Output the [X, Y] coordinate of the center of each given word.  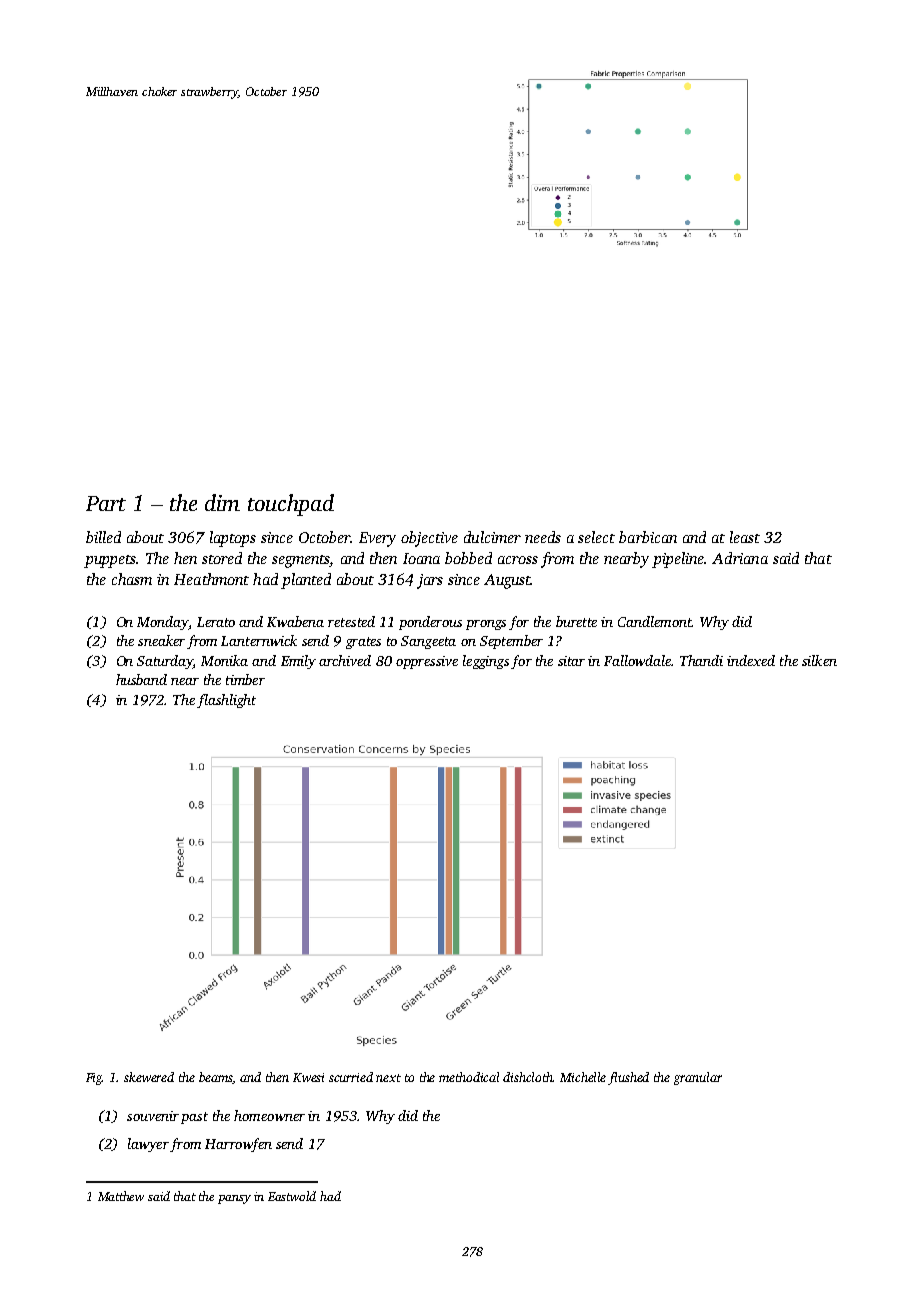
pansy [234, 1199]
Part [106, 503]
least [745, 537]
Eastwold [292, 1196]
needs [543, 537]
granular [698, 1078]
